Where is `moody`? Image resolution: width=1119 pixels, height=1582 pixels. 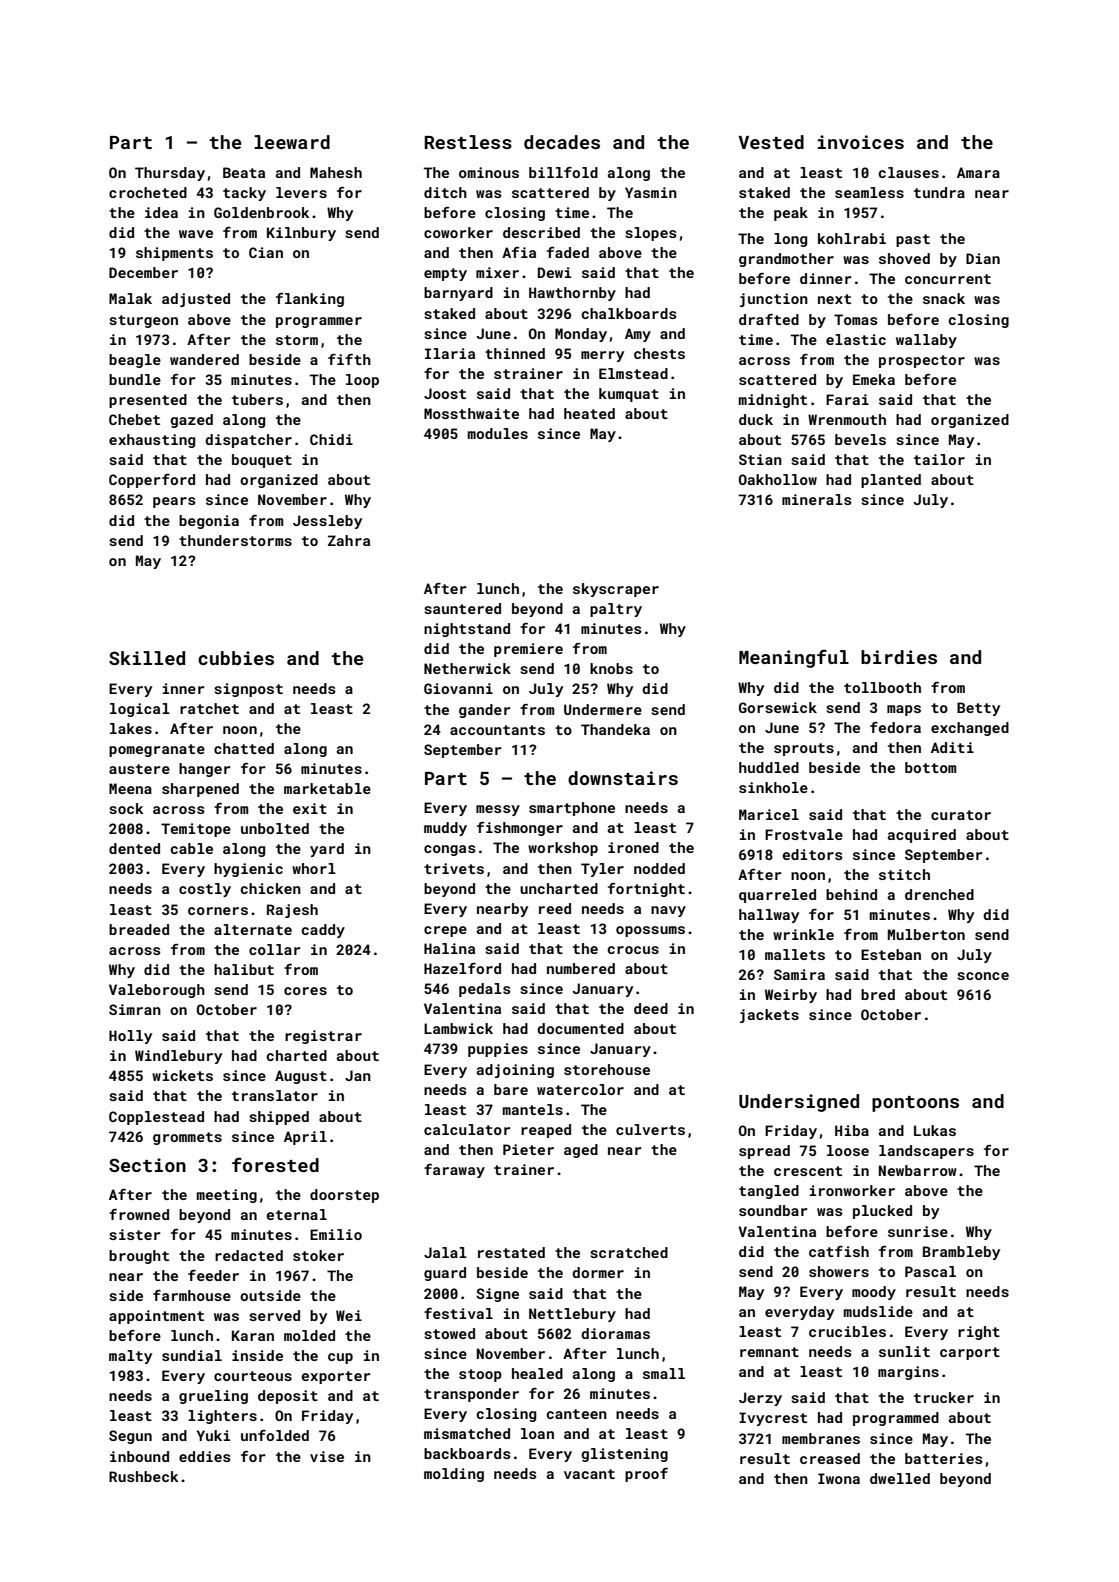
moody is located at coordinates (874, 1293).
